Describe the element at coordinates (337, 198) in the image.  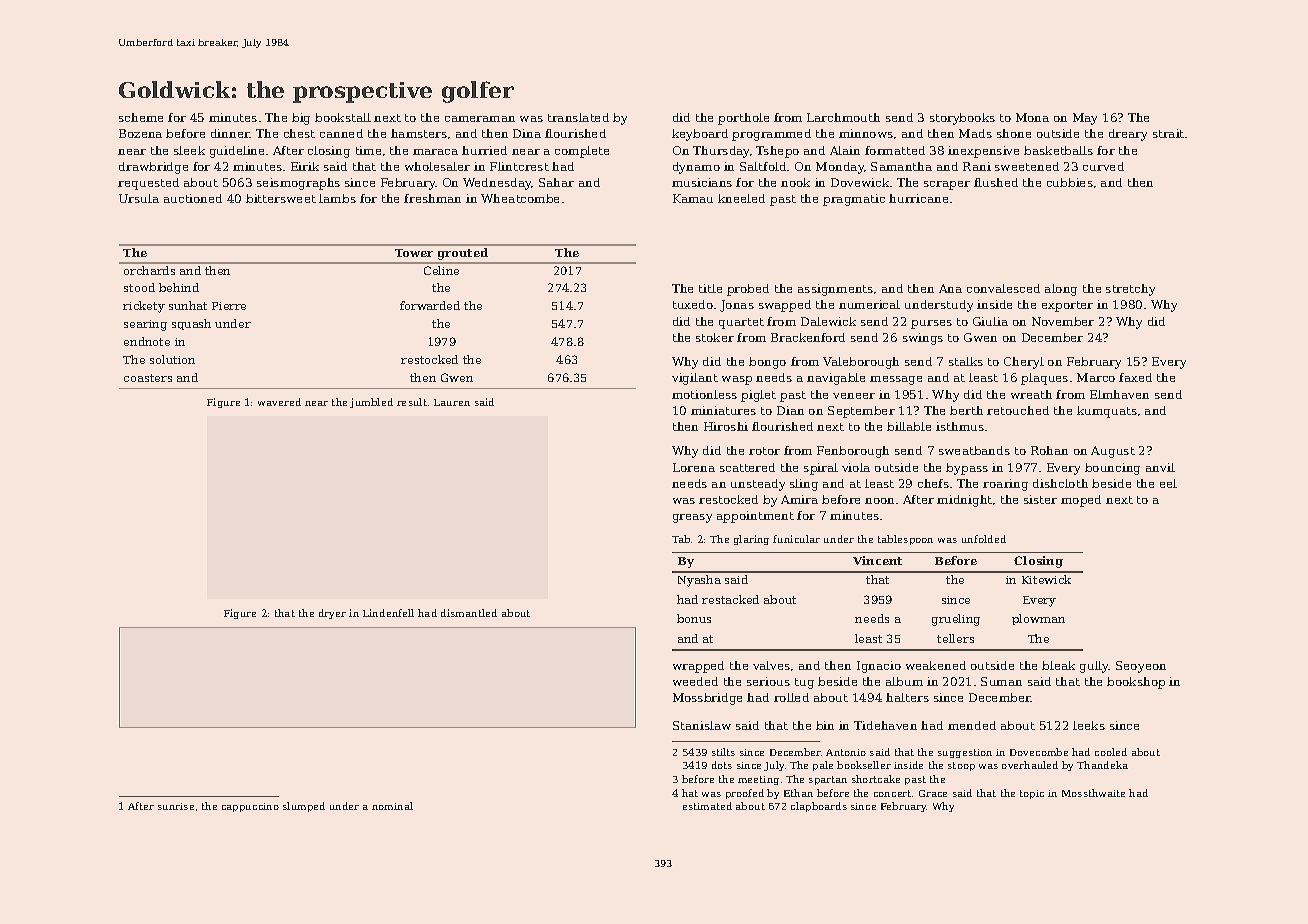
I see `lambs` at that location.
